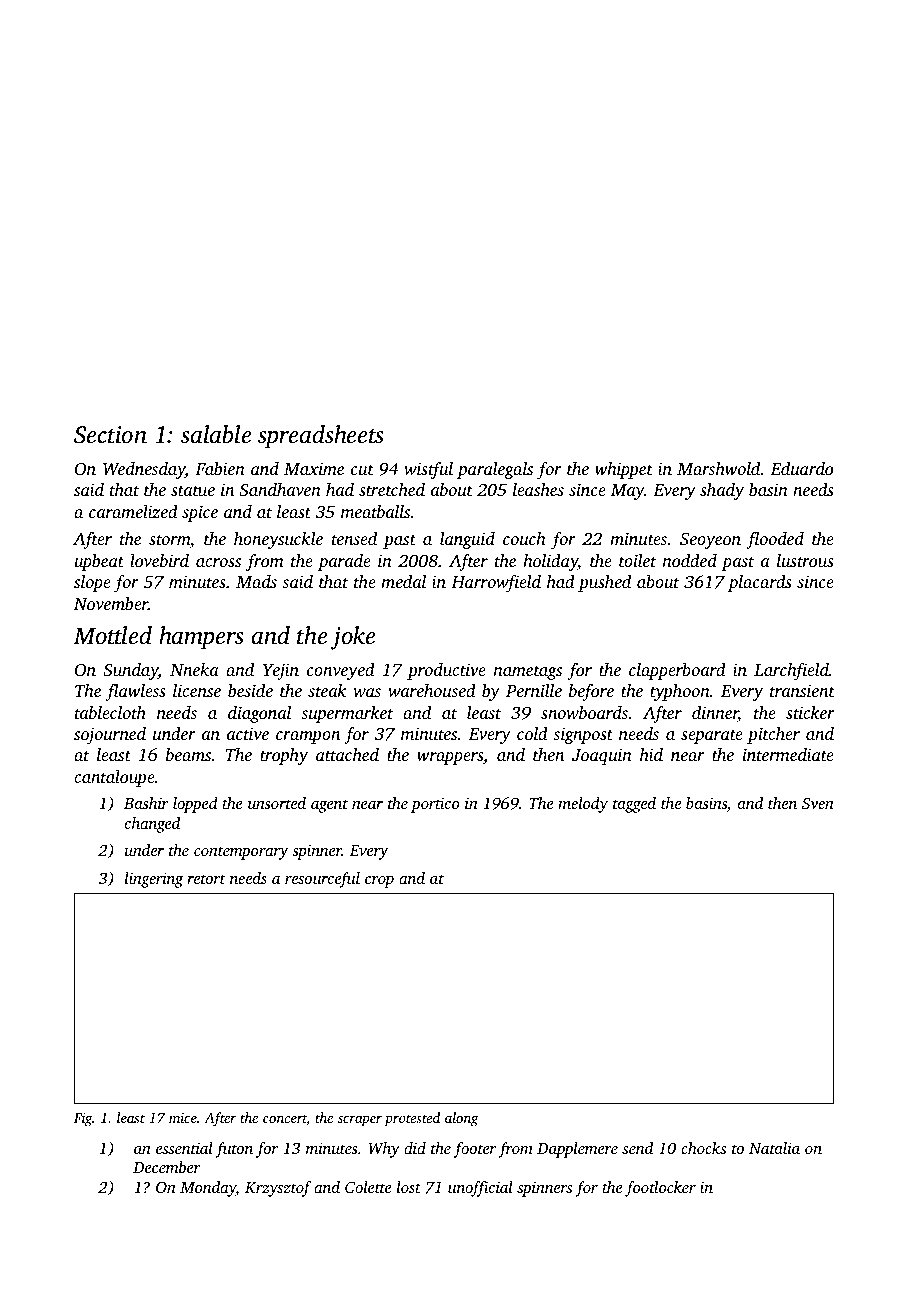  What do you see at coordinates (379, 882) in the screenshot?
I see `crop` at bounding box center [379, 882].
